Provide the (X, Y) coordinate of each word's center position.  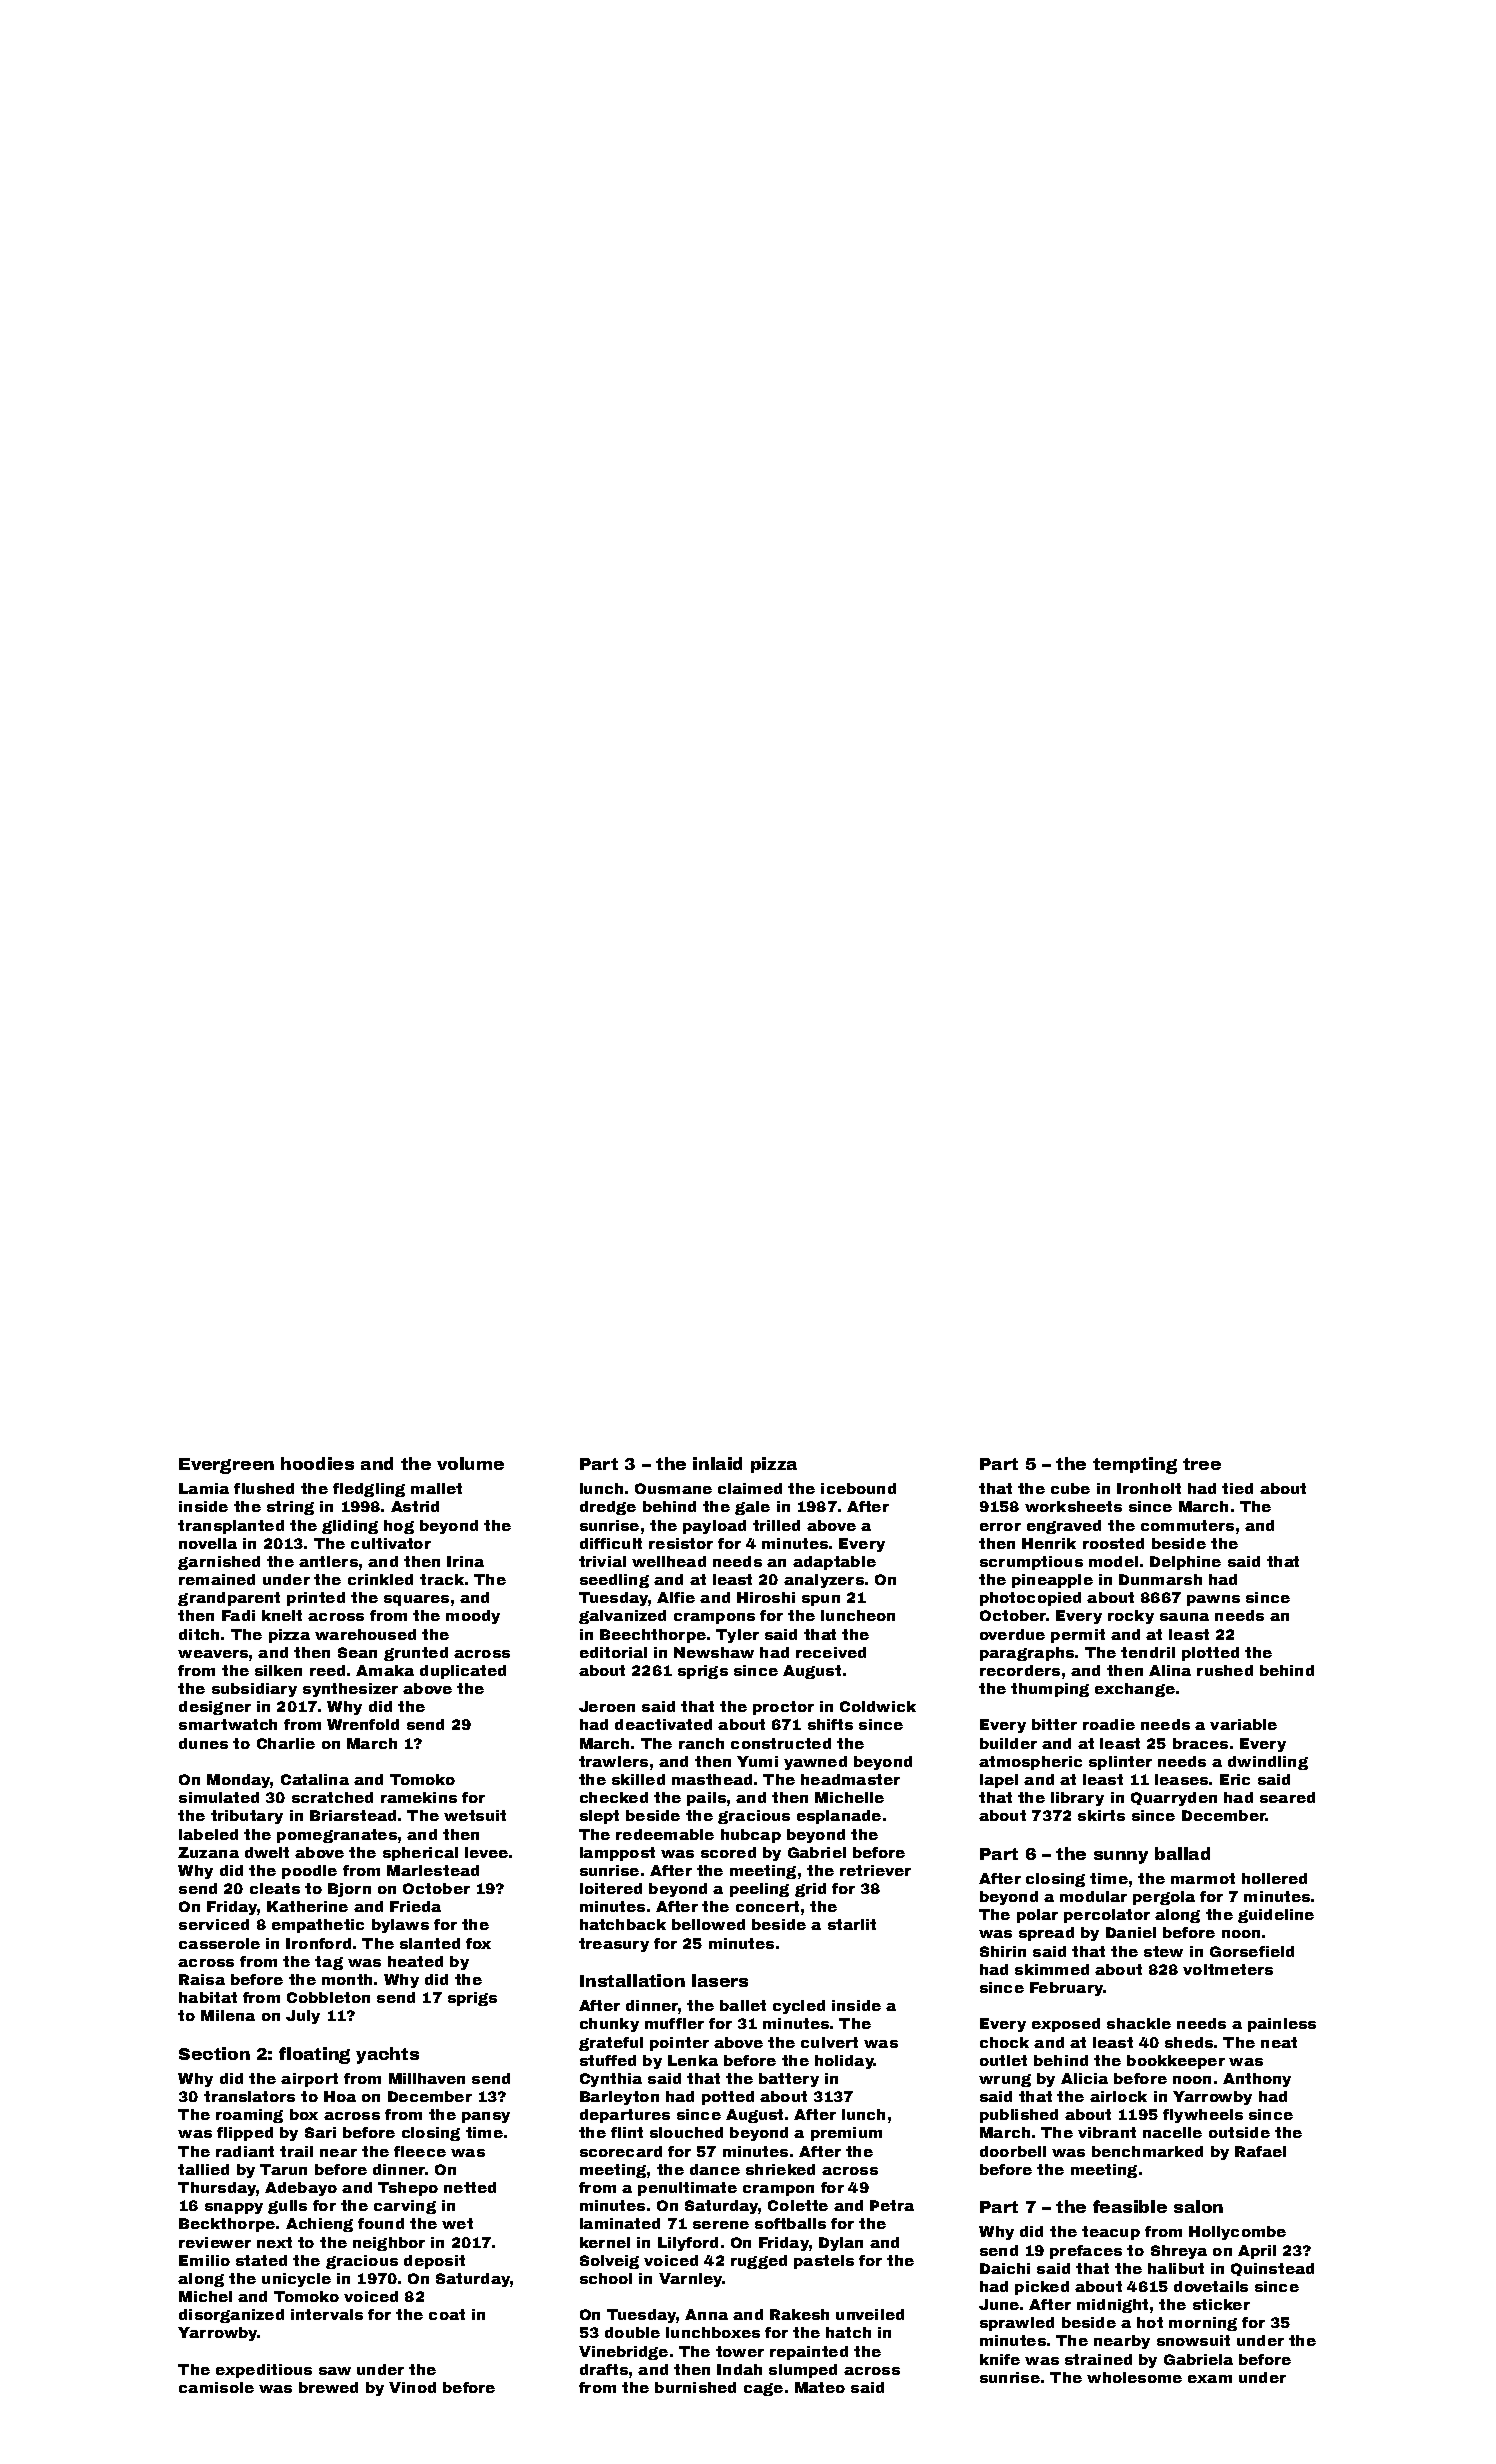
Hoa (340, 2096)
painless (1282, 2025)
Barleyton (619, 2098)
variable (1243, 1724)
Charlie (286, 1743)
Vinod (412, 2387)
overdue (1012, 1634)
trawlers (613, 1761)
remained (217, 1579)
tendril (1148, 1652)
